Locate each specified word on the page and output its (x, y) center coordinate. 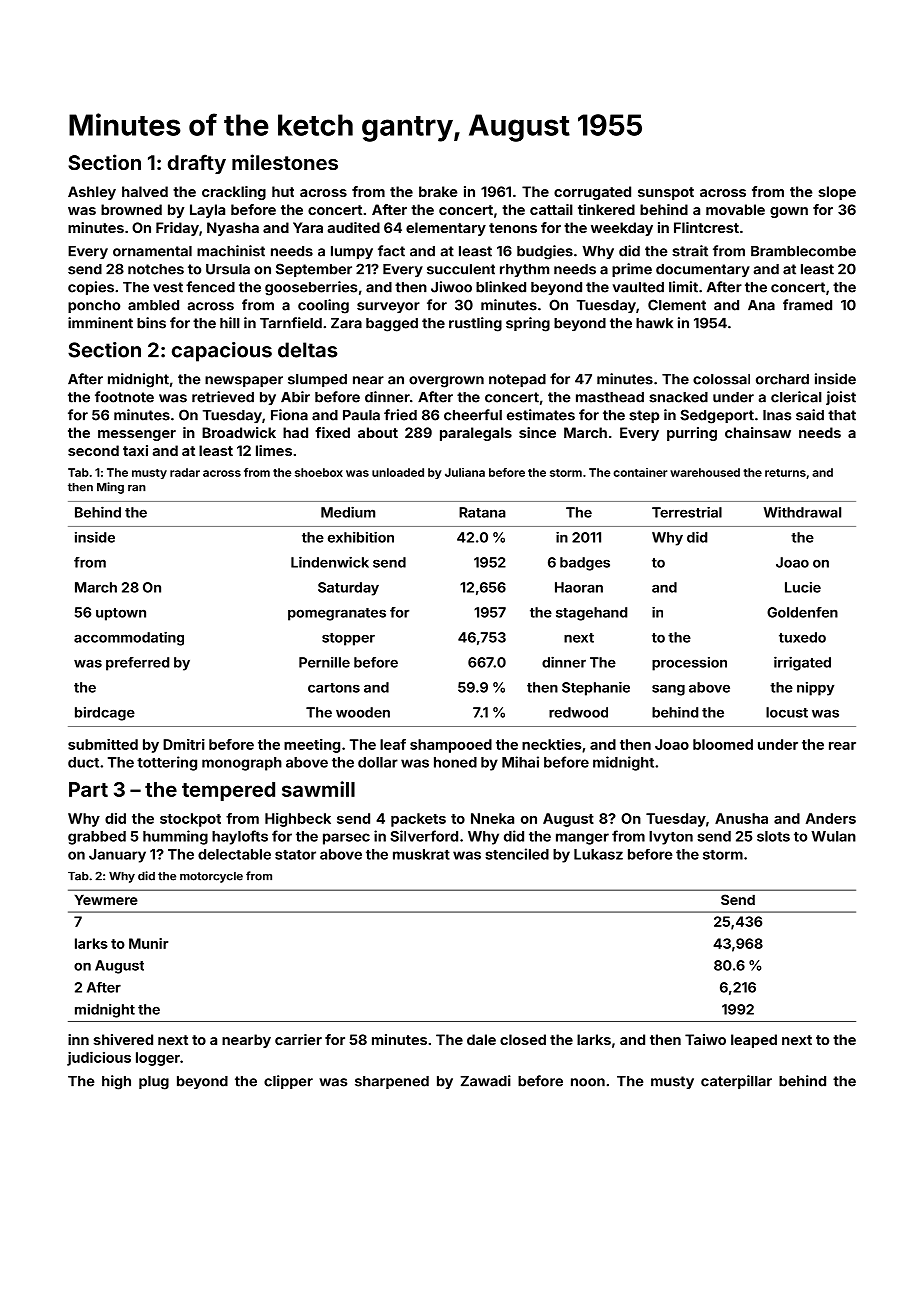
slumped (317, 380)
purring (692, 434)
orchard (782, 379)
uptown (121, 614)
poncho (94, 306)
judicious (99, 1059)
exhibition (361, 537)
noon (588, 1082)
